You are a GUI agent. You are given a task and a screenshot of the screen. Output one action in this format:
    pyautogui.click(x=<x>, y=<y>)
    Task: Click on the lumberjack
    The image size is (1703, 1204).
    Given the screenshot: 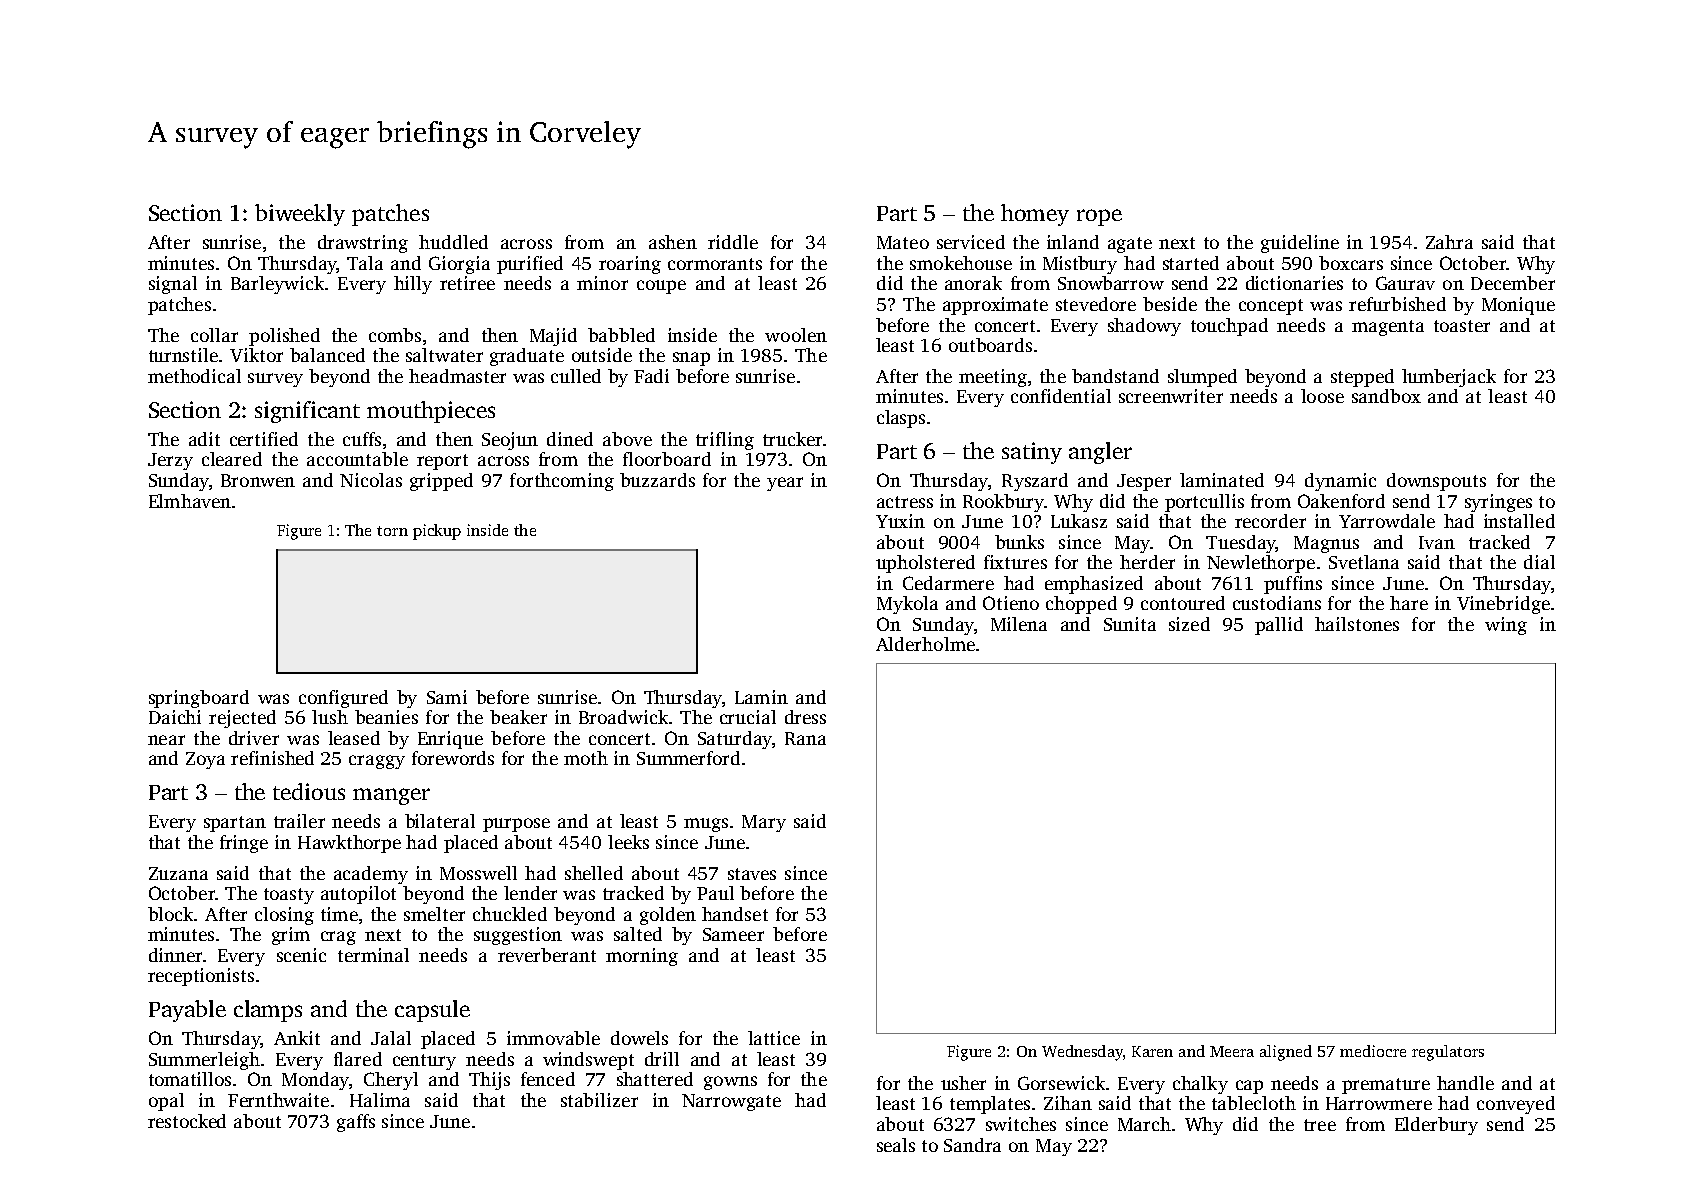 What is the action you would take?
    pyautogui.click(x=1449, y=378)
